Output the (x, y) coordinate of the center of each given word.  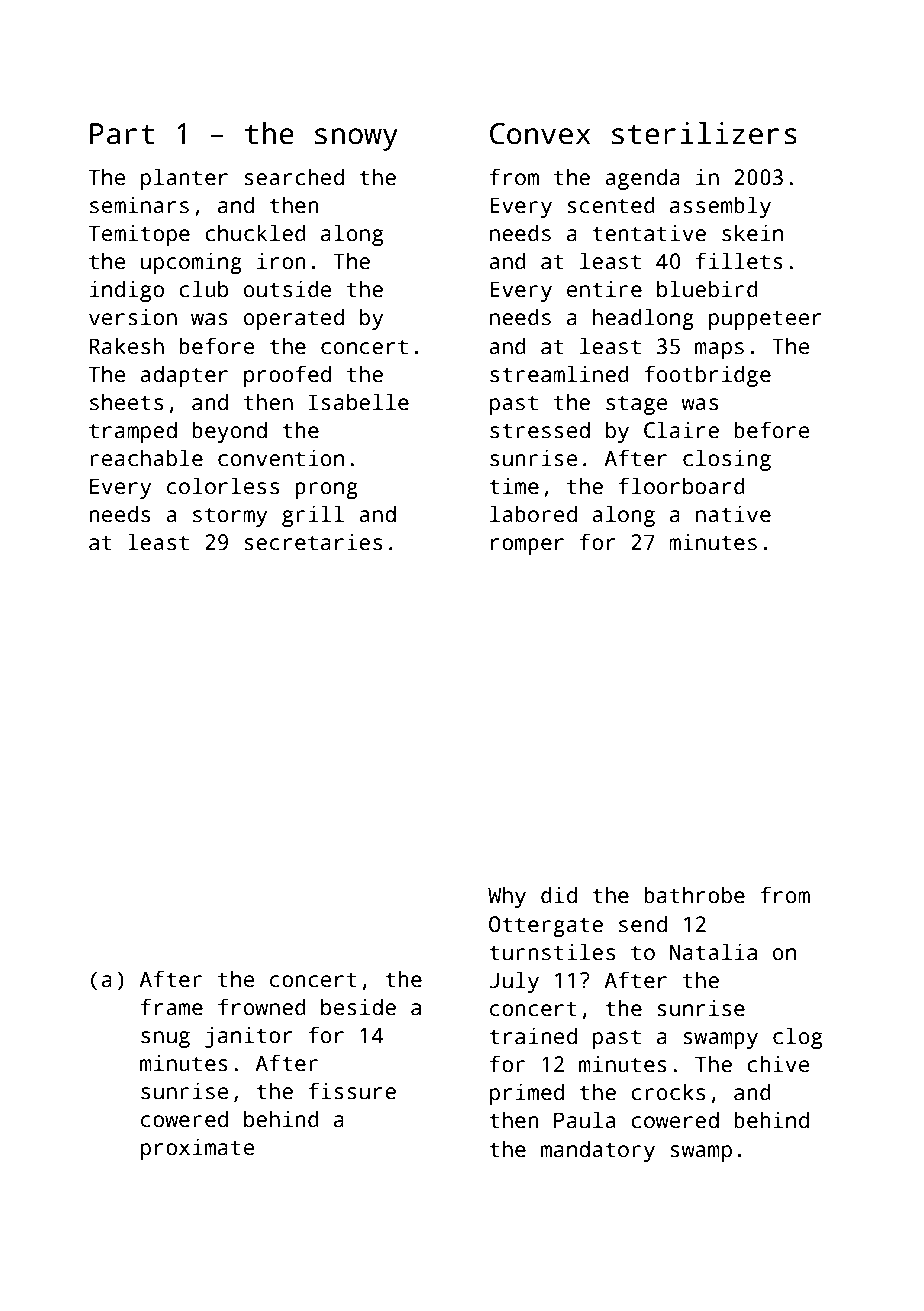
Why (507, 897)
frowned (262, 1007)
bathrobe (694, 895)
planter (184, 179)
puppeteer (765, 320)
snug (165, 1039)
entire (604, 289)
